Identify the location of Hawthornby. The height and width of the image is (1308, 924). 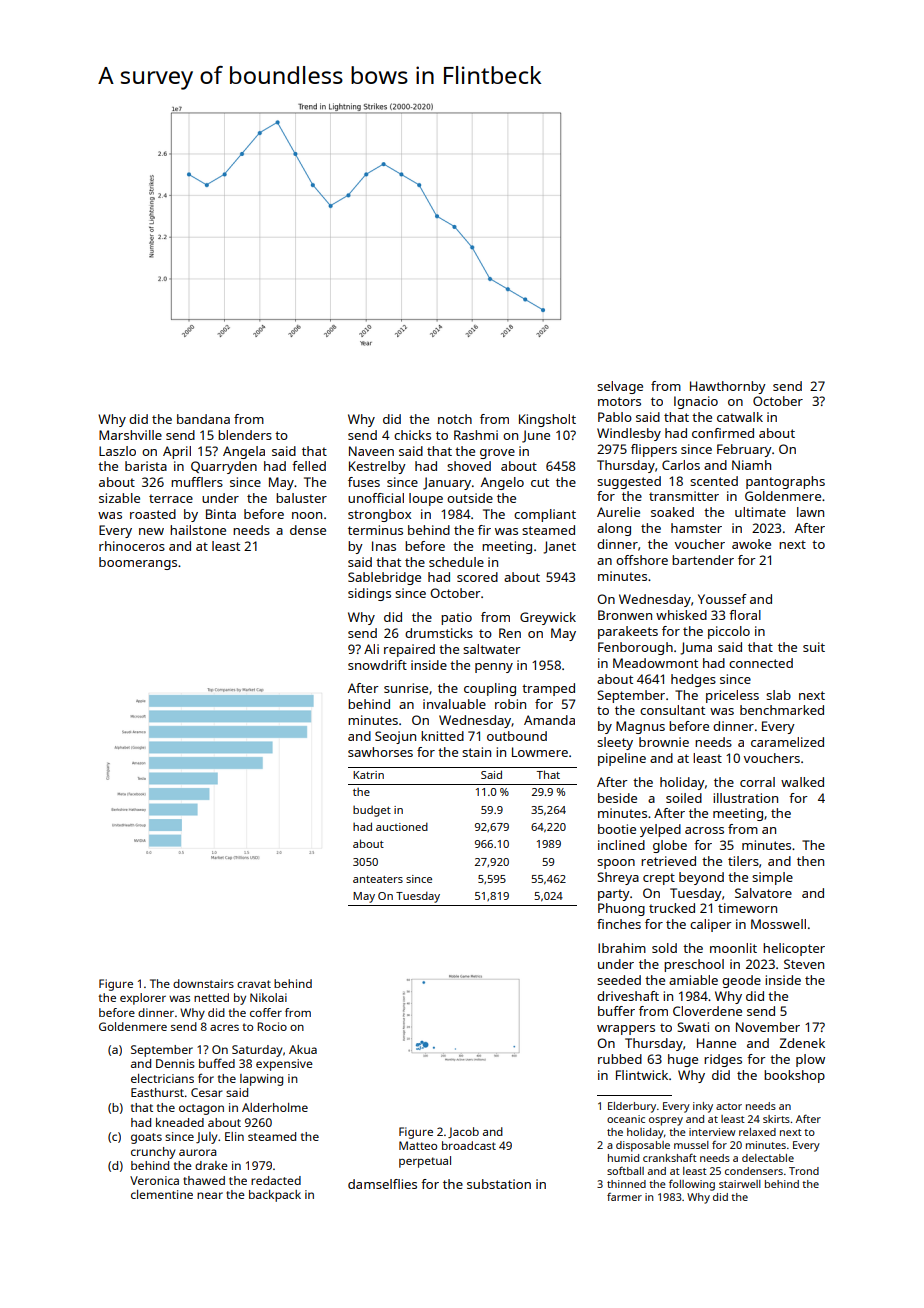
(728, 387).
